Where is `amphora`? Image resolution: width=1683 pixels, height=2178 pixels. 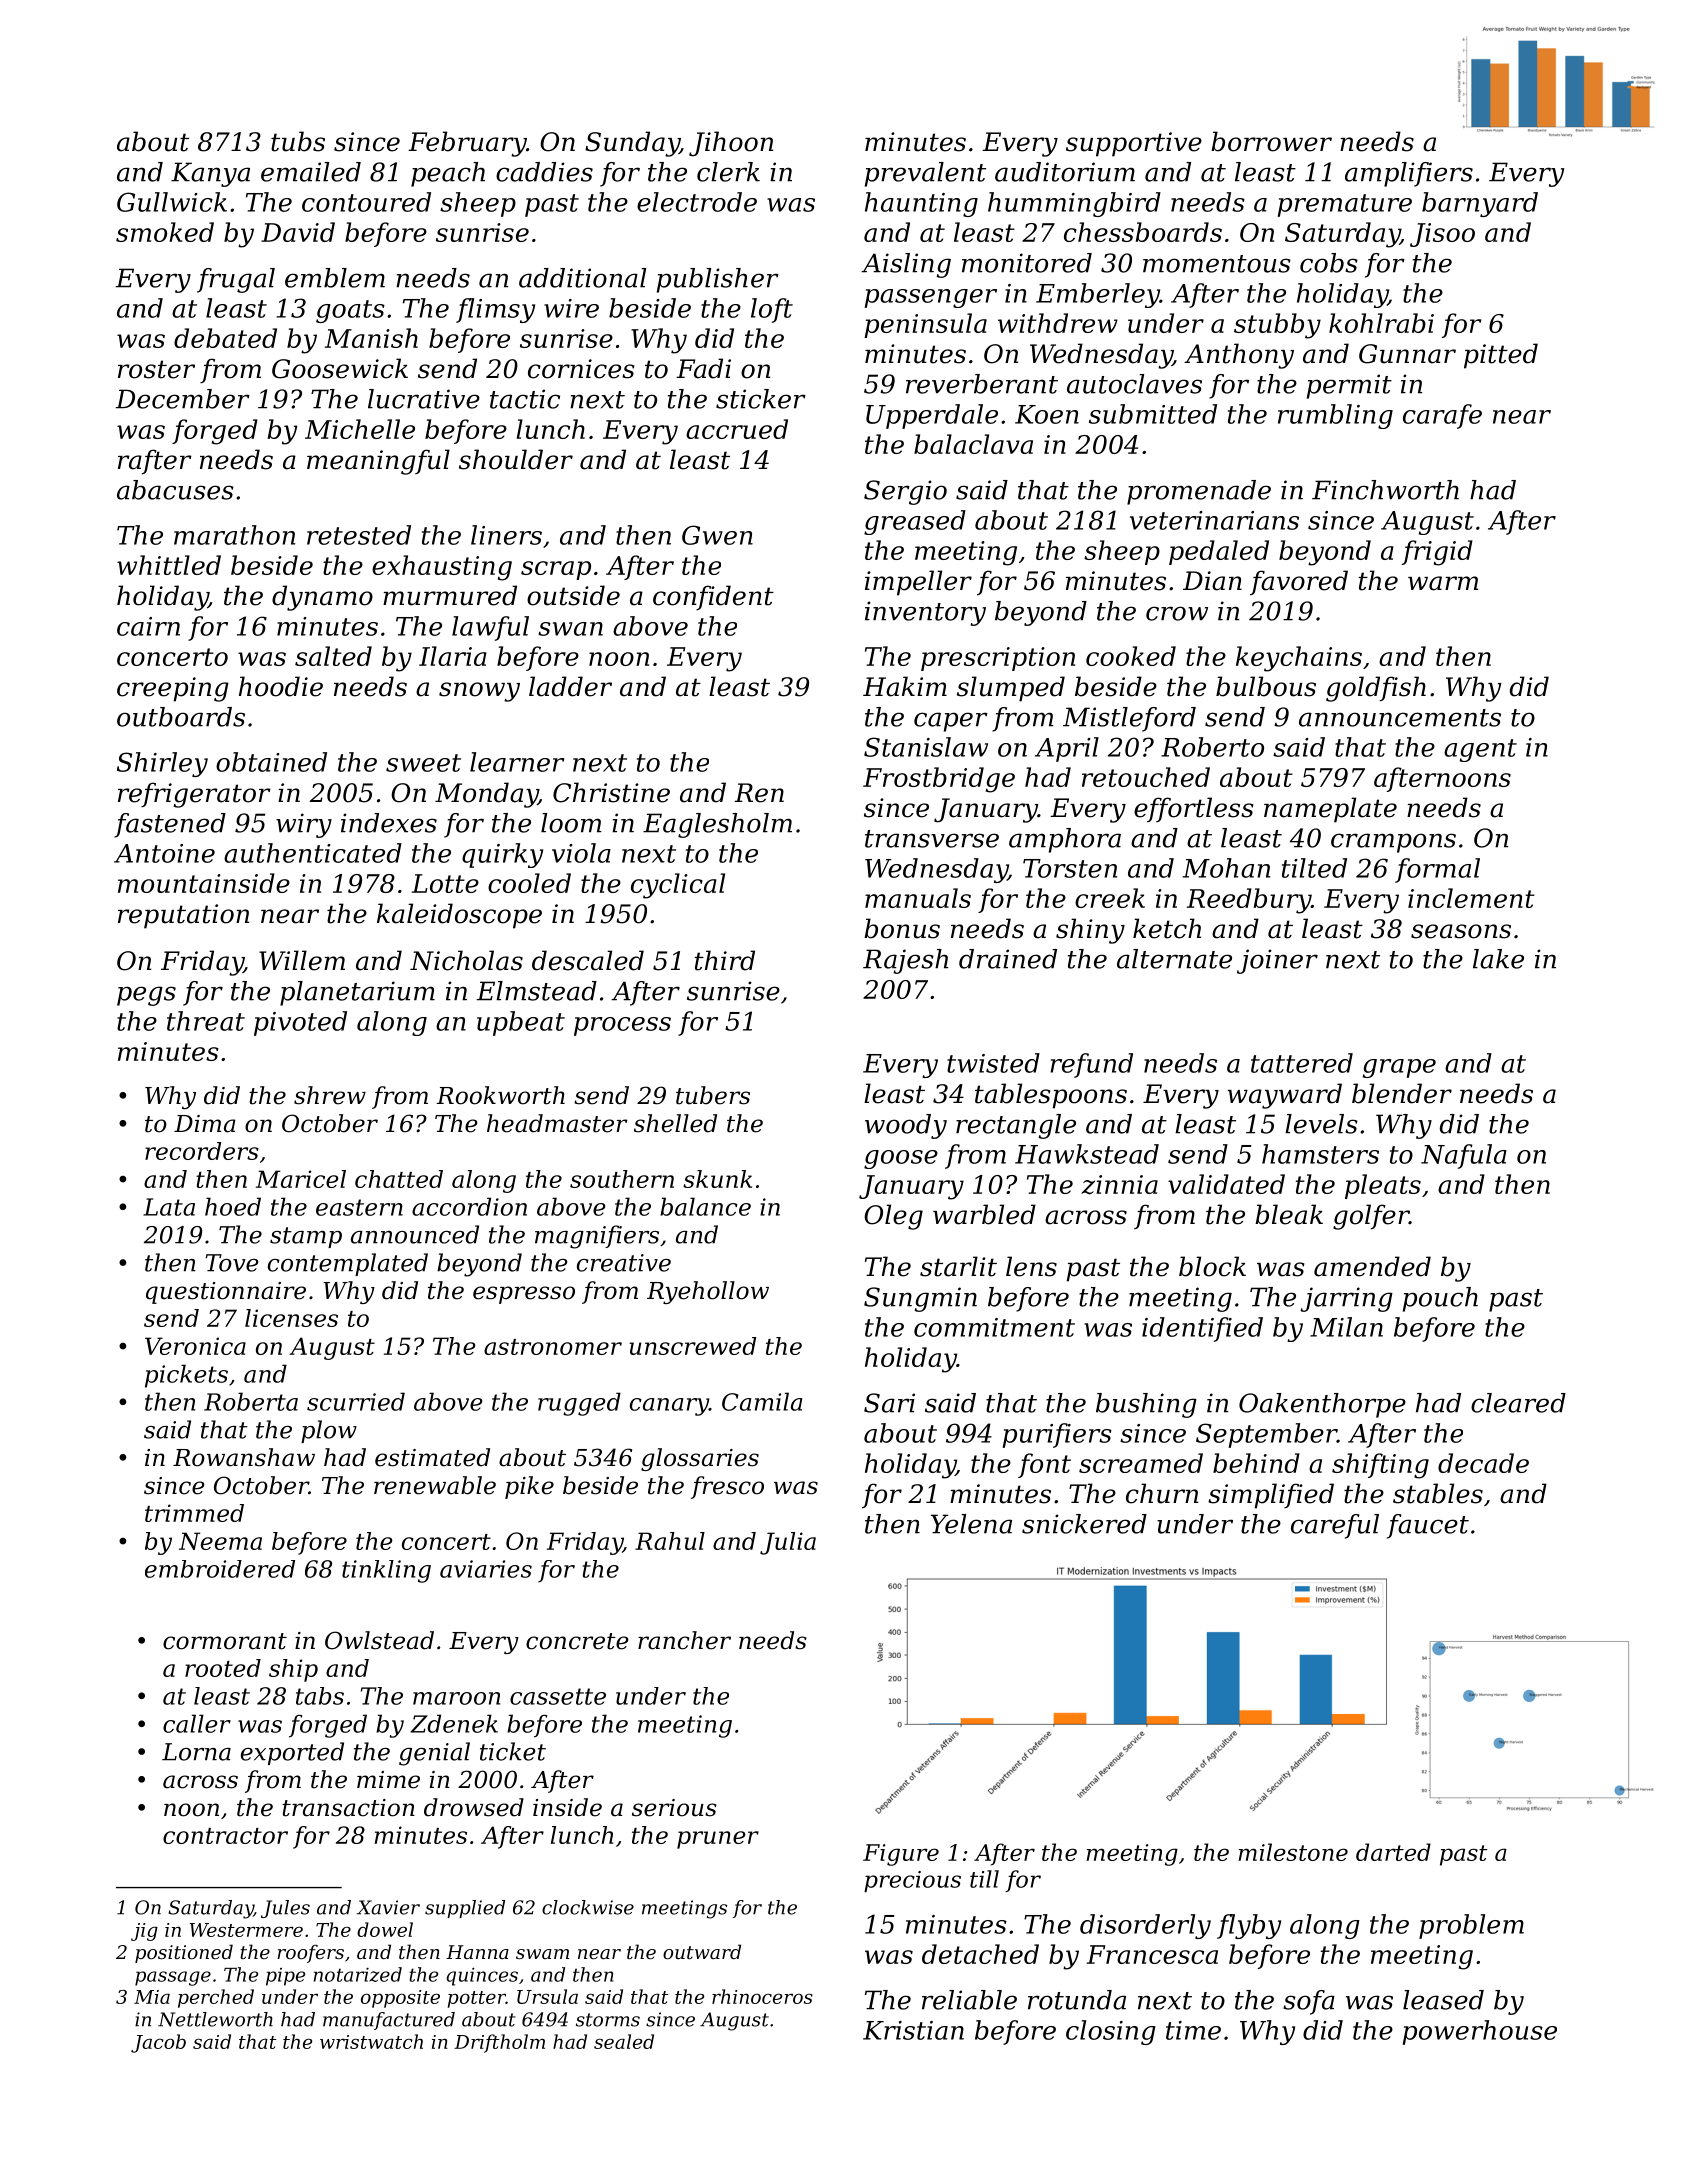 amphora is located at coordinates (1065, 840).
